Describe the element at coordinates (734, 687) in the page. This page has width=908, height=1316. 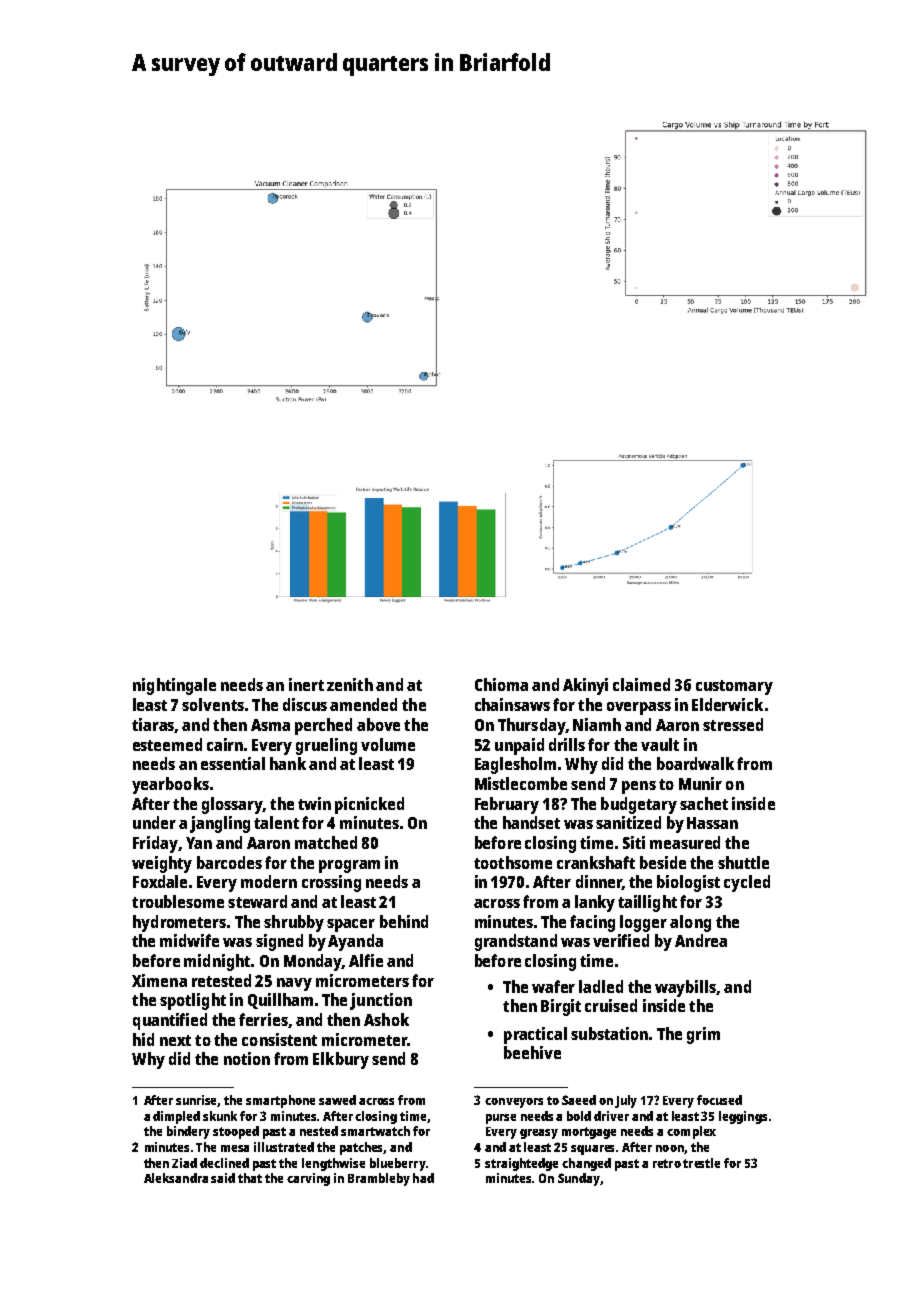
I see `customary` at that location.
